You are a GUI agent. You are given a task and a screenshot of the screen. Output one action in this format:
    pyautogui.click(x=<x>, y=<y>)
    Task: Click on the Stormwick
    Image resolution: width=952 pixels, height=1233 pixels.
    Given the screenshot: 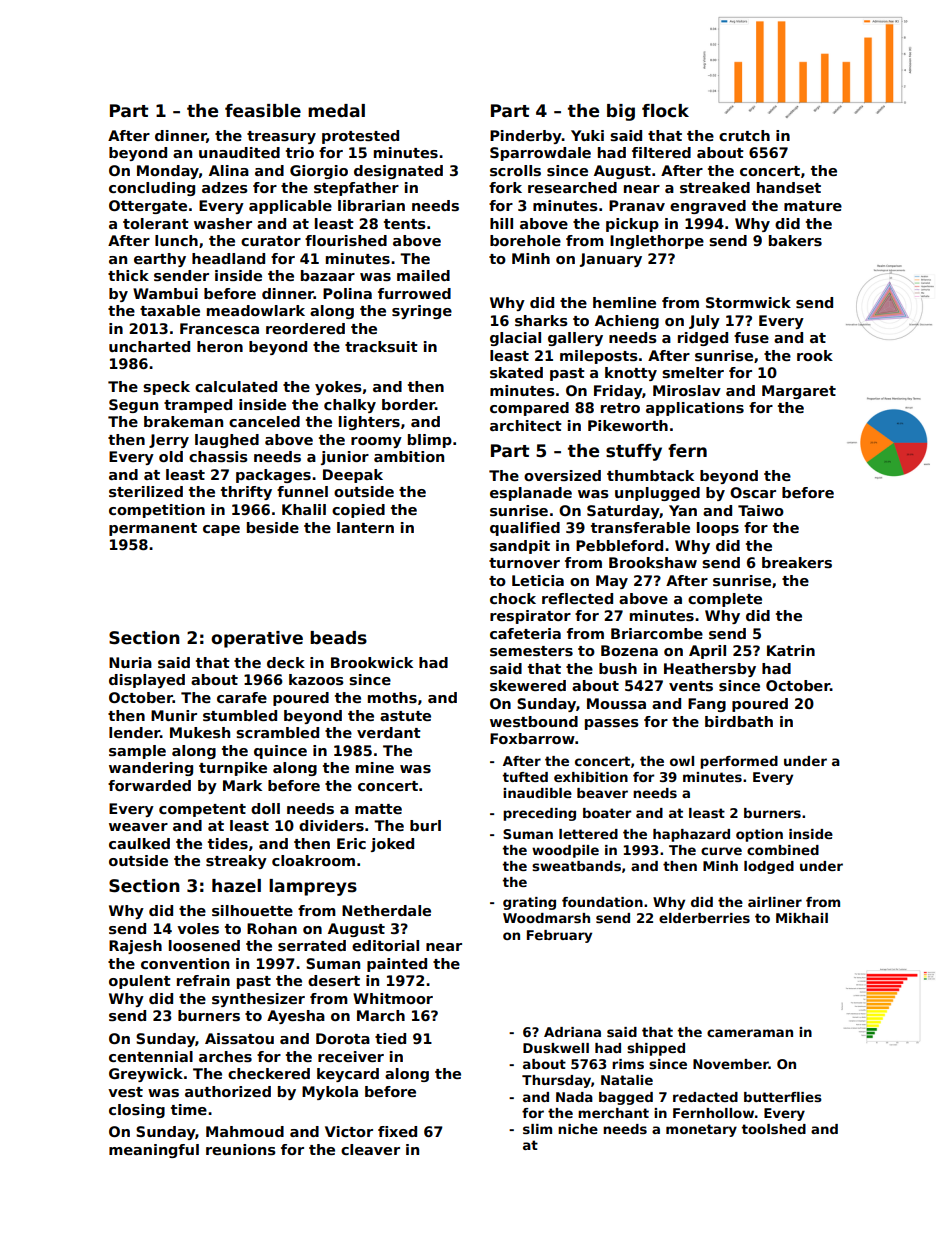 What is the action you would take?
    pyautogui.click(x=748, y=302)
